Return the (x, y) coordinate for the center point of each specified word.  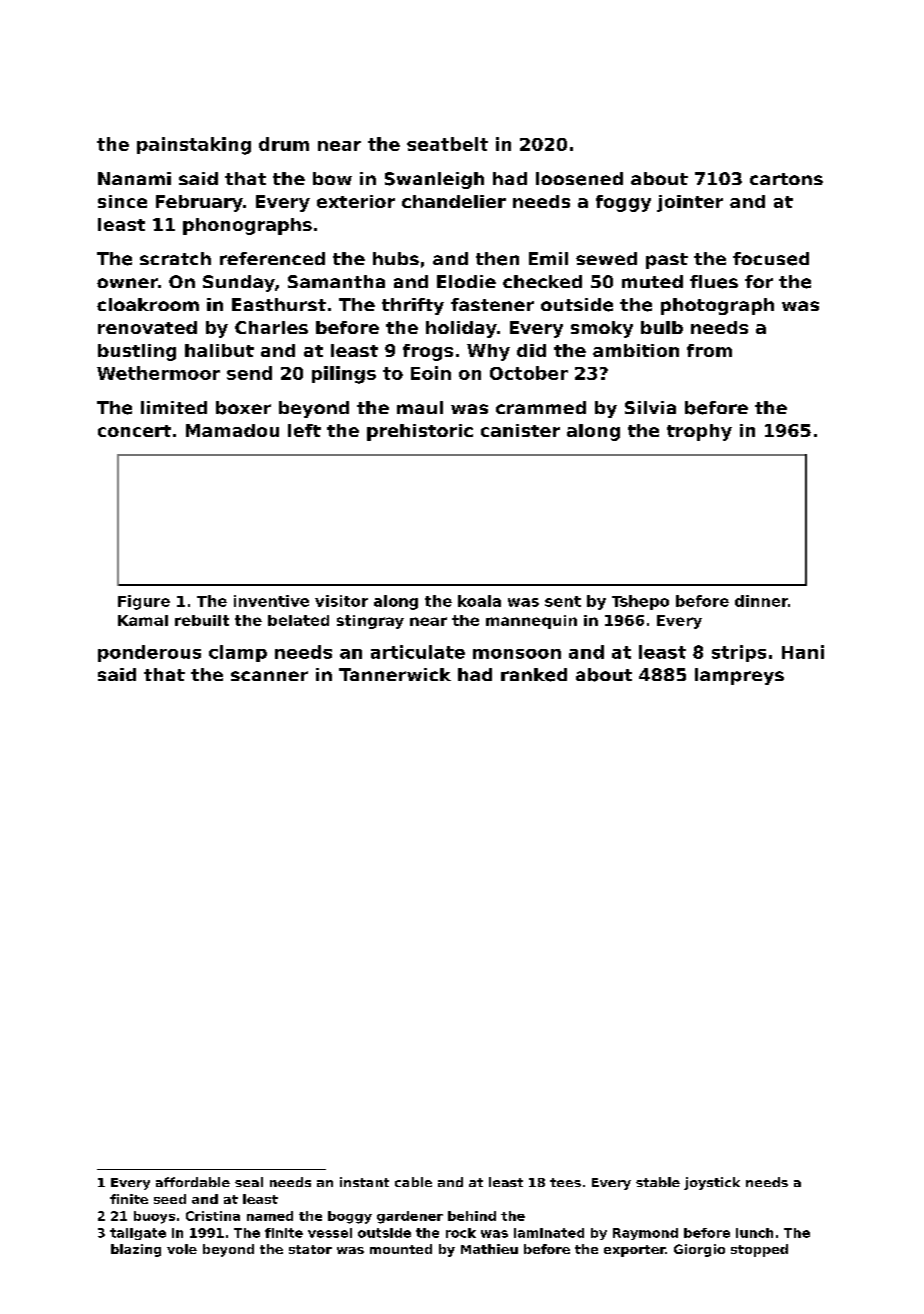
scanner (269, 676)
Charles (271, 327)
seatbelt (447, 144)
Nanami (134, 178)
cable (413, 1182)
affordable (193, 1182)
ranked (534, 675)
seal (249, 1182)
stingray (370, 622)
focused (771, 259)
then (497, 259)
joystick (712, 1183)
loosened (579, 179)
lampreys (739, 676)
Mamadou (232, 430)
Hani (803, 652)
